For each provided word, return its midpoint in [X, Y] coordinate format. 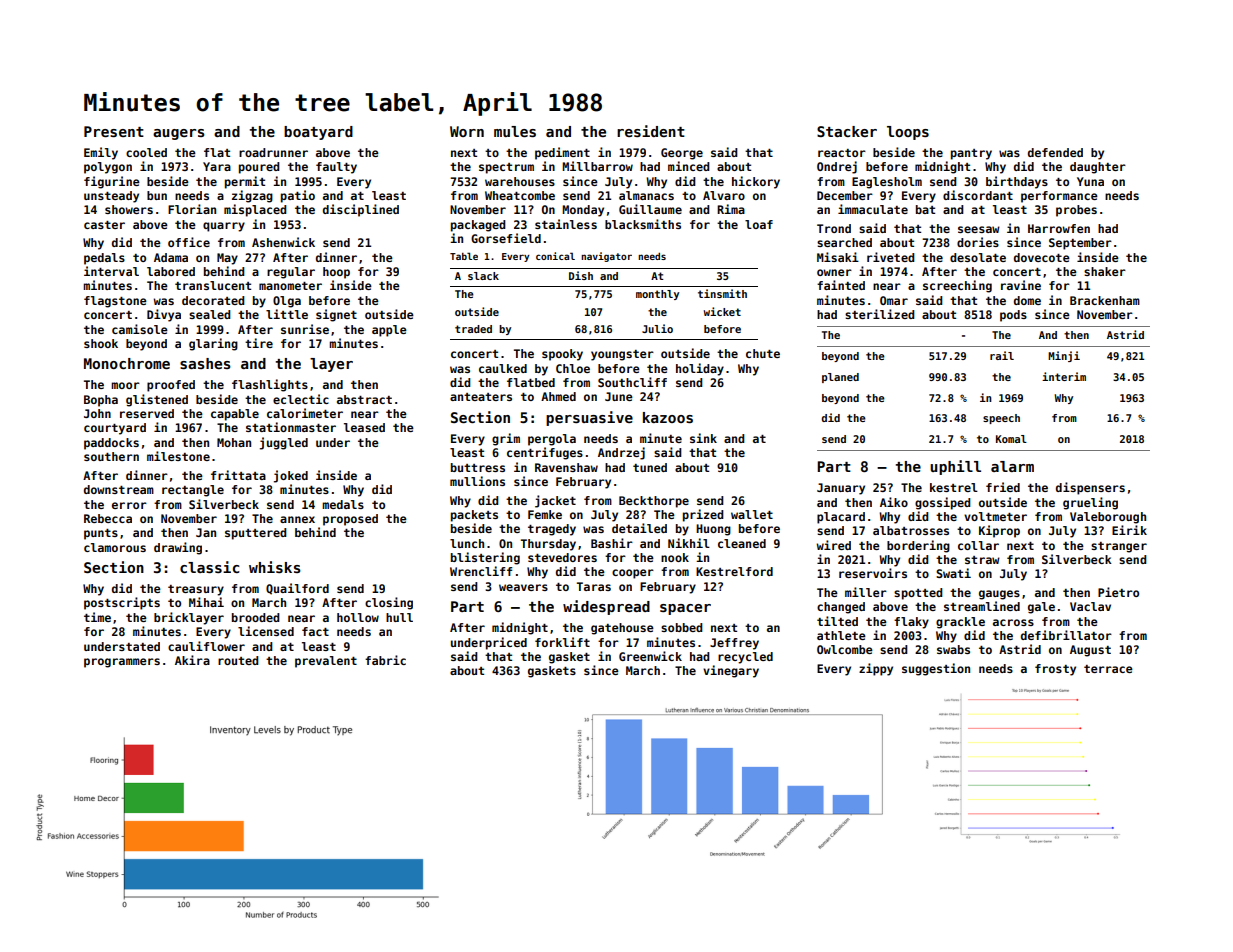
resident [651, 131]
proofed [171, 386]
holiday [700, 369]
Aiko [894, 502]
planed [840, 378]
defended [1055, 152]
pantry [971, 154]
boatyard [318, 133]
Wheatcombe [520, 195]
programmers [122, 663]
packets [474, 516]
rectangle [193, 491]
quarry [224, 227]
